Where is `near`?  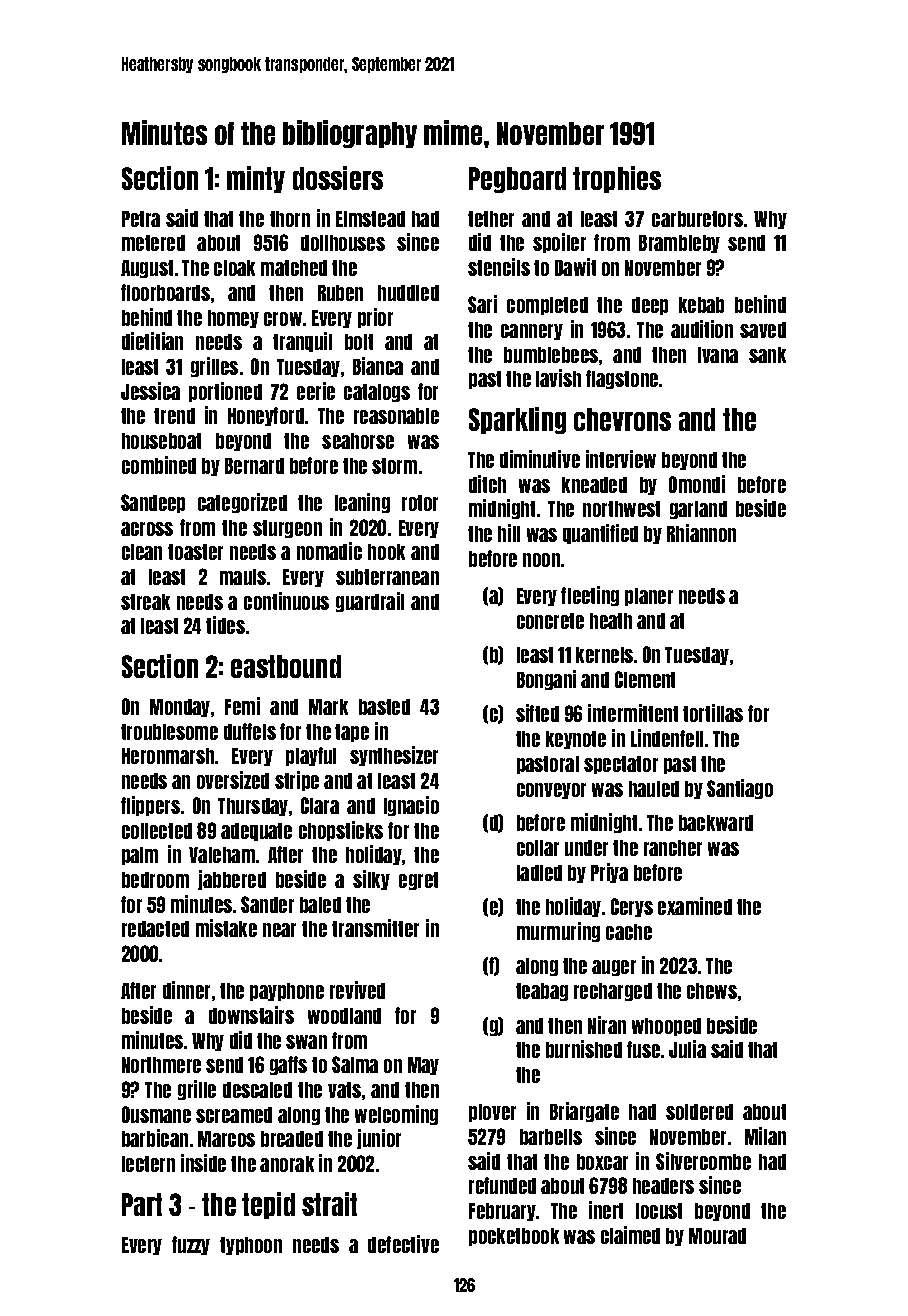 near is located at coordinates (279, 930).
